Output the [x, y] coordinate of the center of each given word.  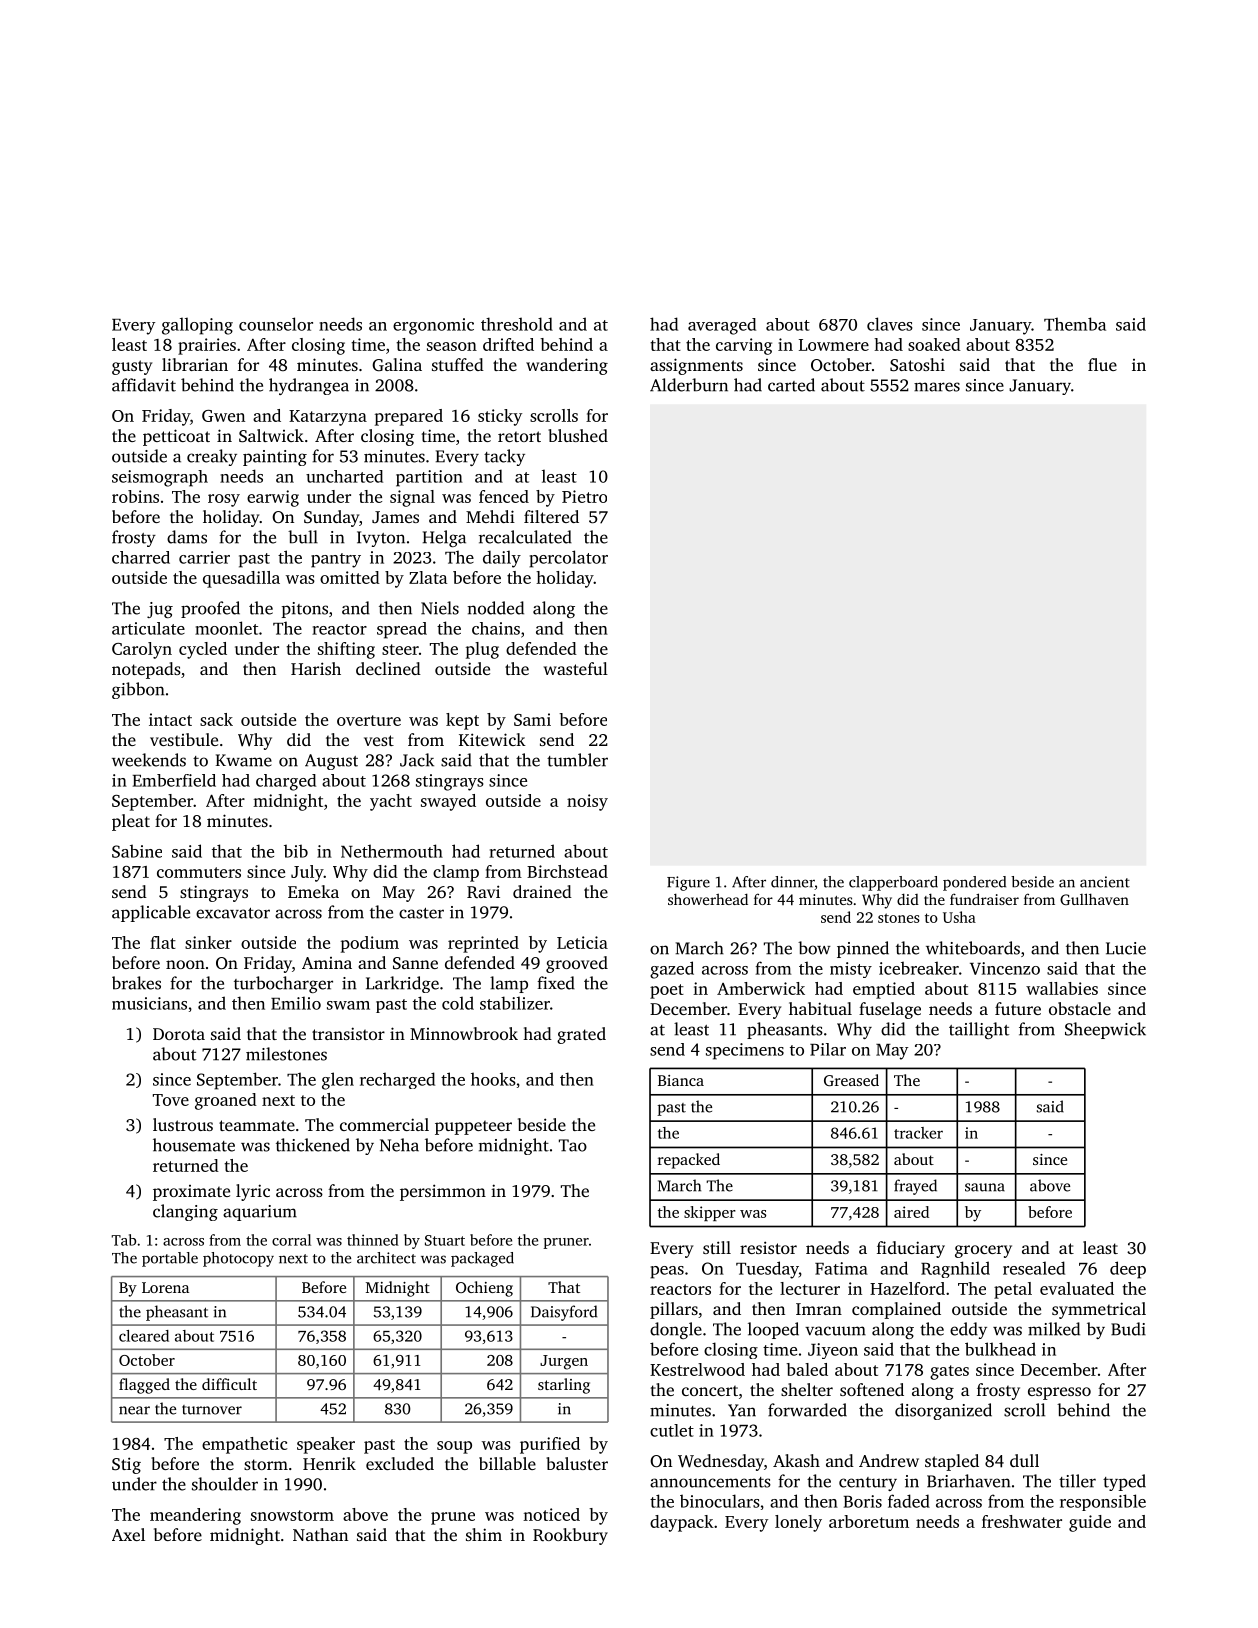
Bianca [681, 1080]
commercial [384, 1124]
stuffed [458, 364]
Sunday [331, 518]
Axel [128, 1534]
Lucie [1126, 948]
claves [890, 324]
